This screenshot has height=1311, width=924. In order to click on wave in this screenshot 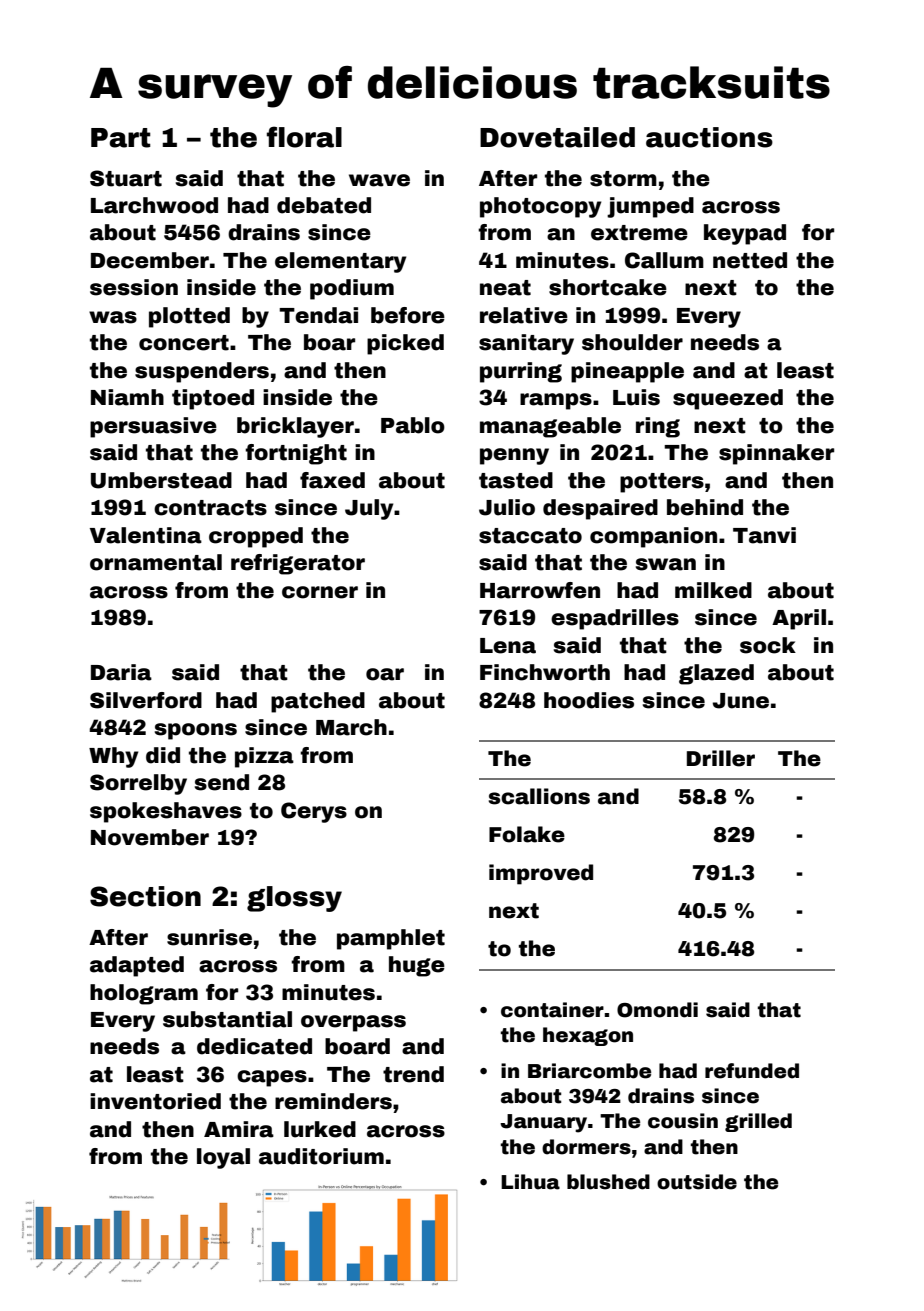, I will do `click(379, 180)`.
